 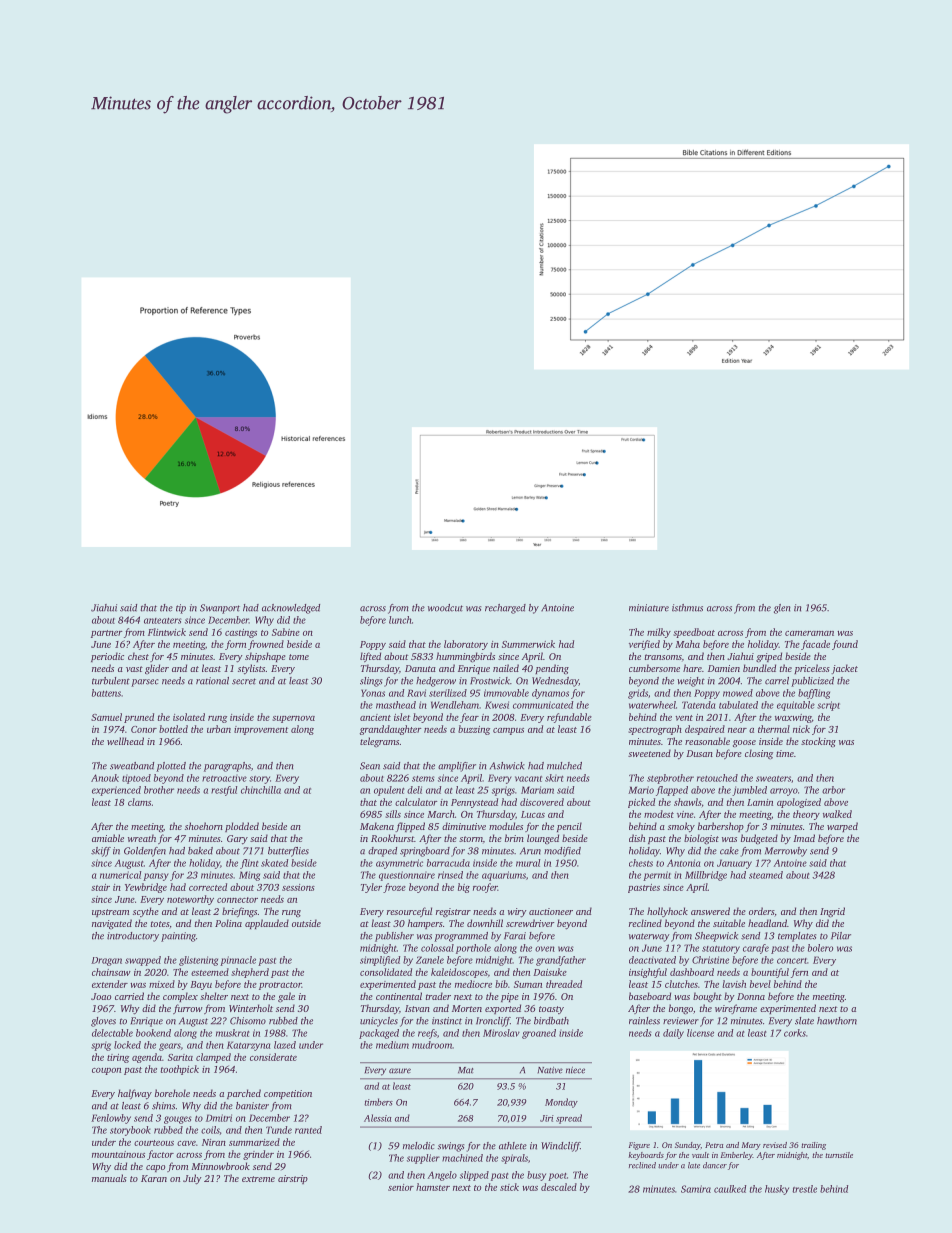 I want to click on Yonas, so click(x=373, y=693).
